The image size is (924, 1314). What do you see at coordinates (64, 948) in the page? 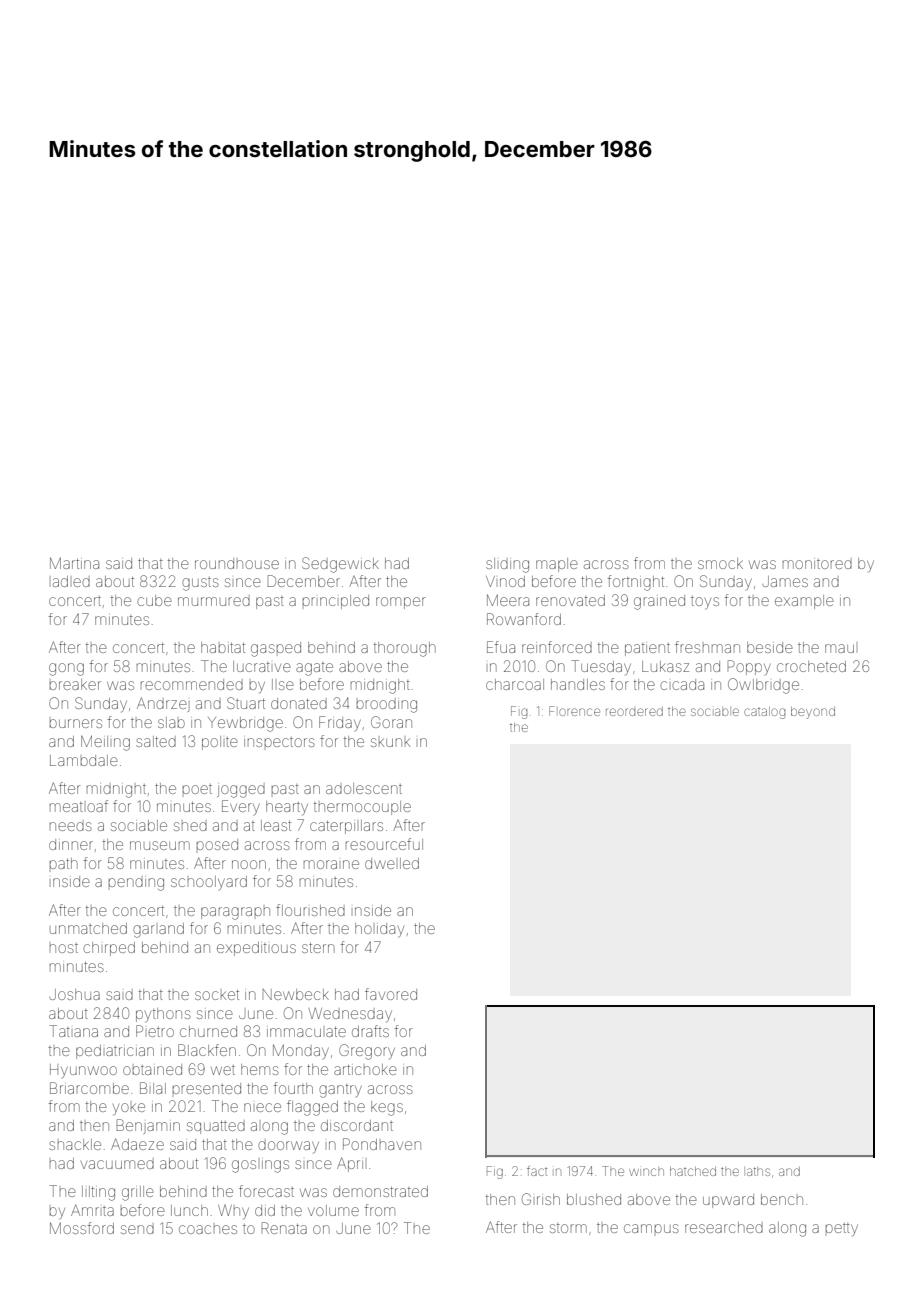
I see `host` at bounding box center [64, 948].
